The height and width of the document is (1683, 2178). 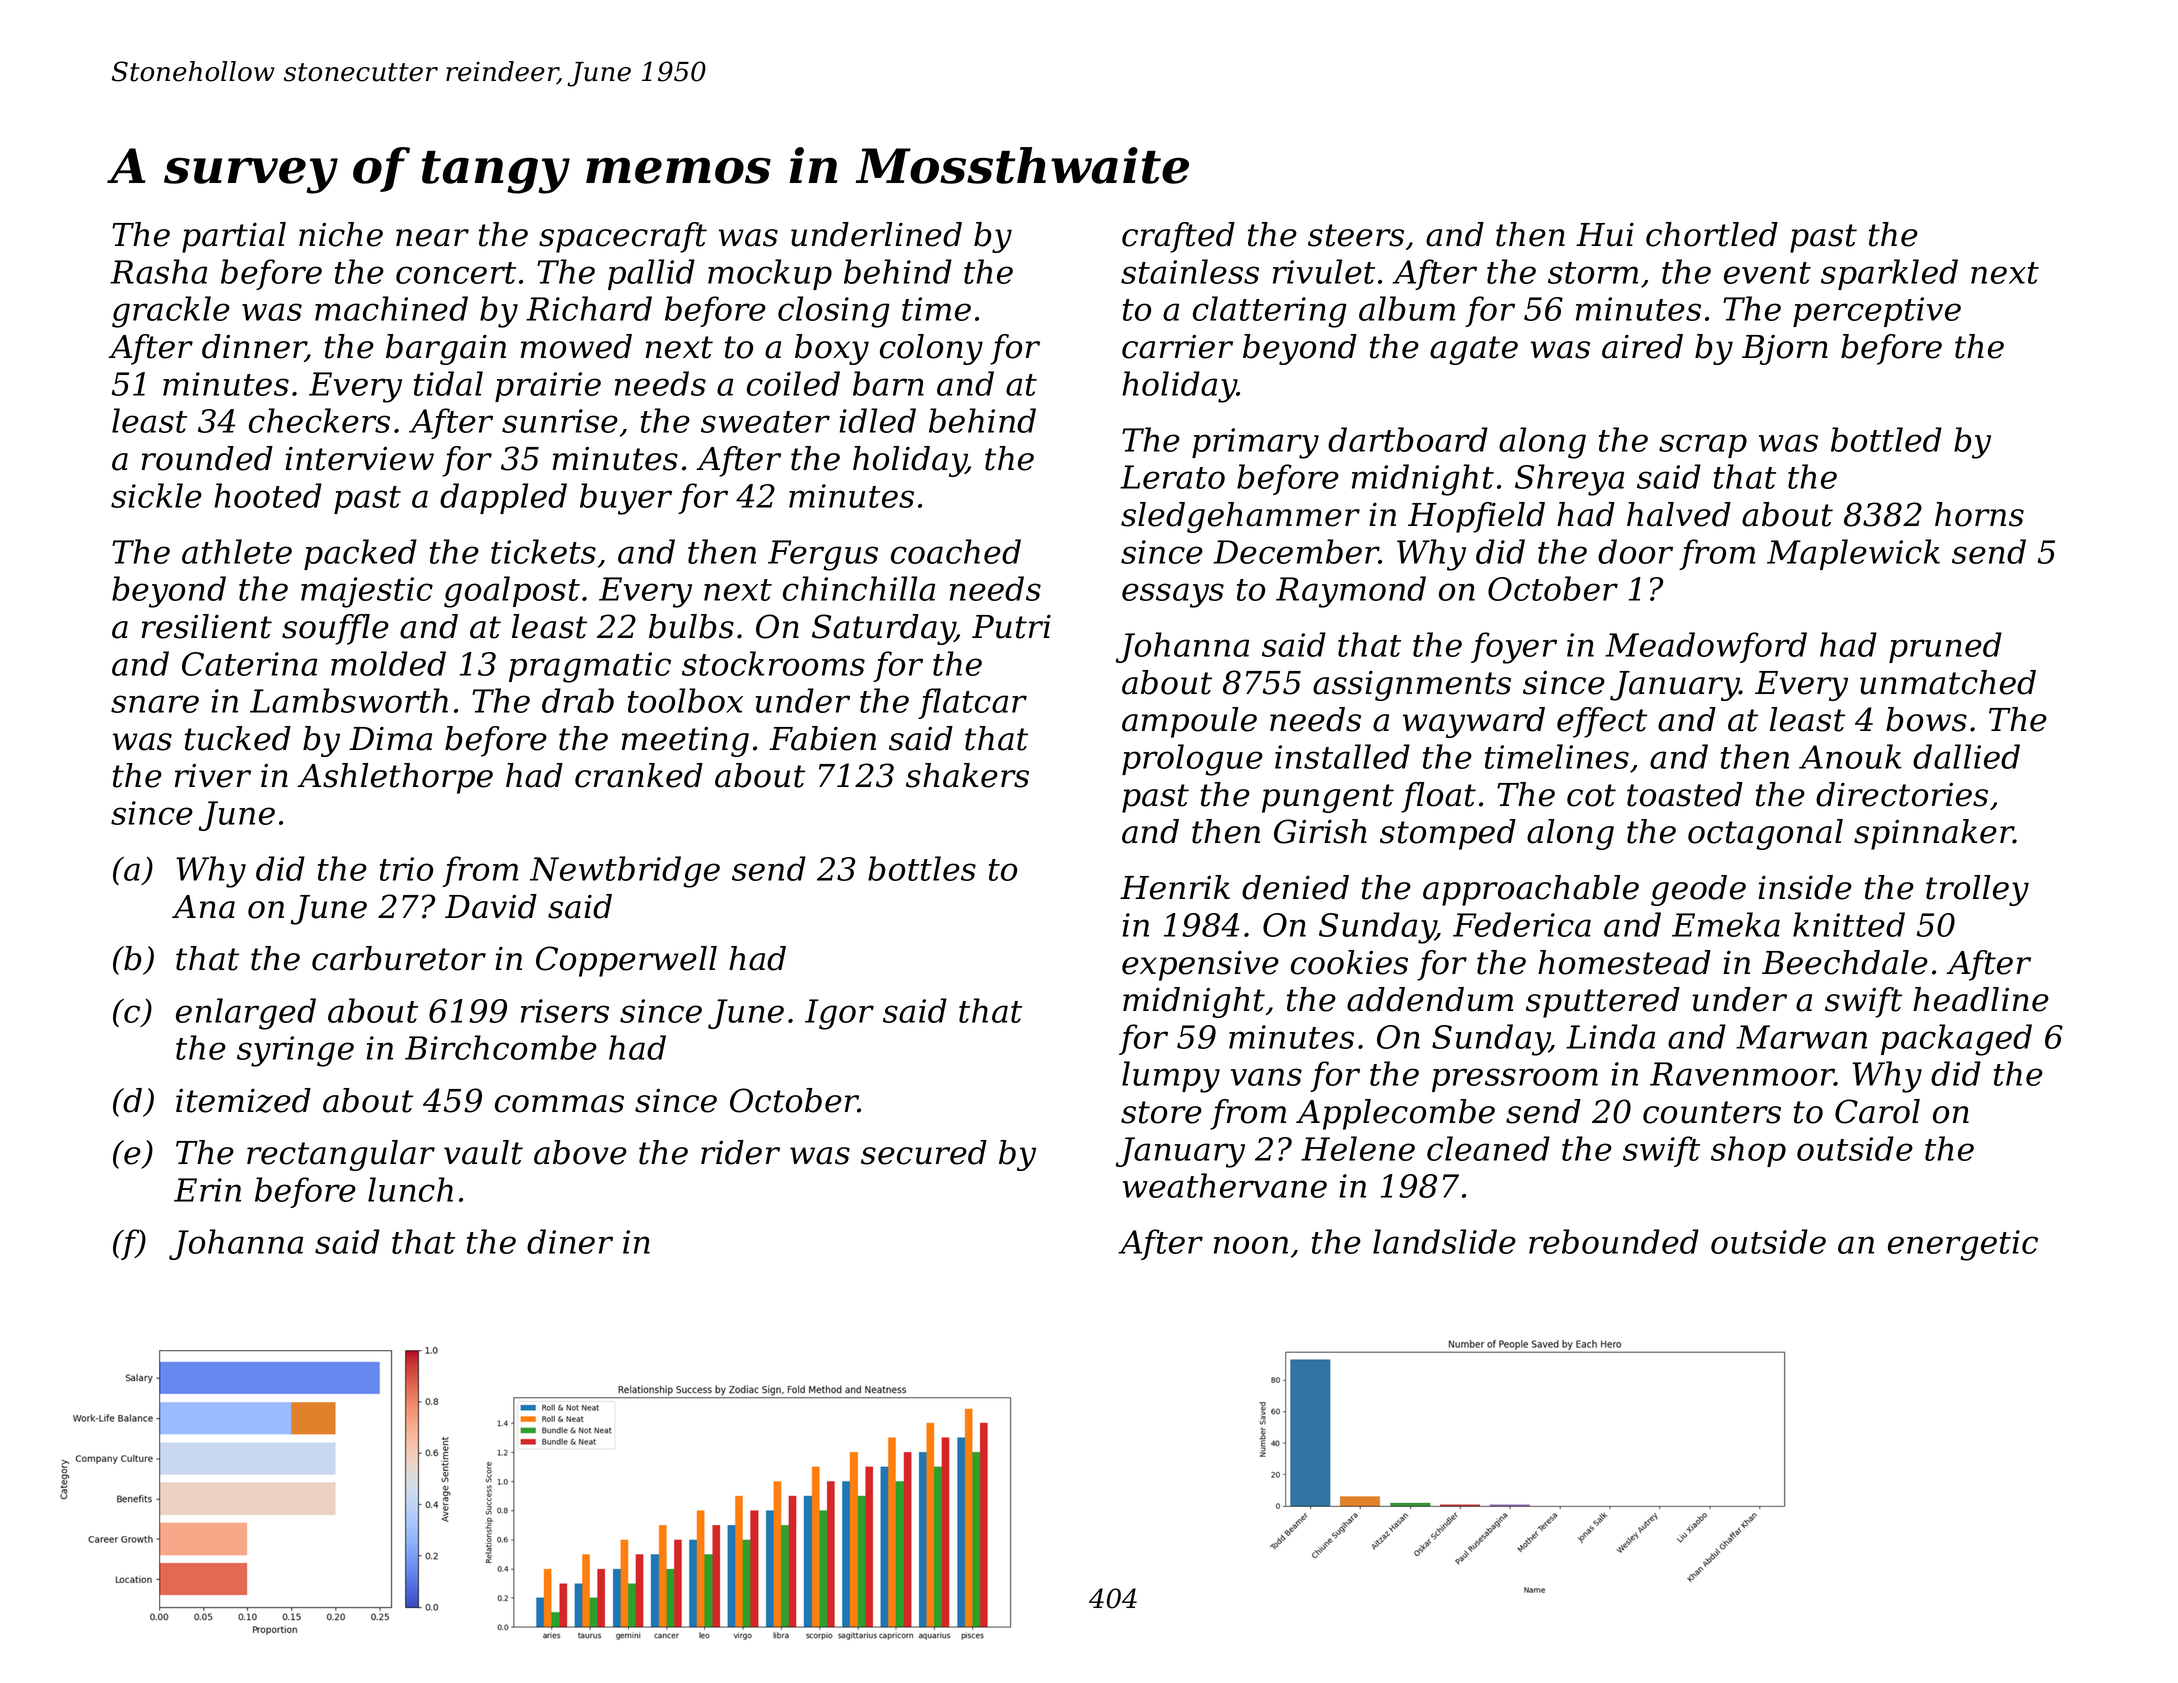 I want to click on energetic, so click(x=1963, y=1245).
